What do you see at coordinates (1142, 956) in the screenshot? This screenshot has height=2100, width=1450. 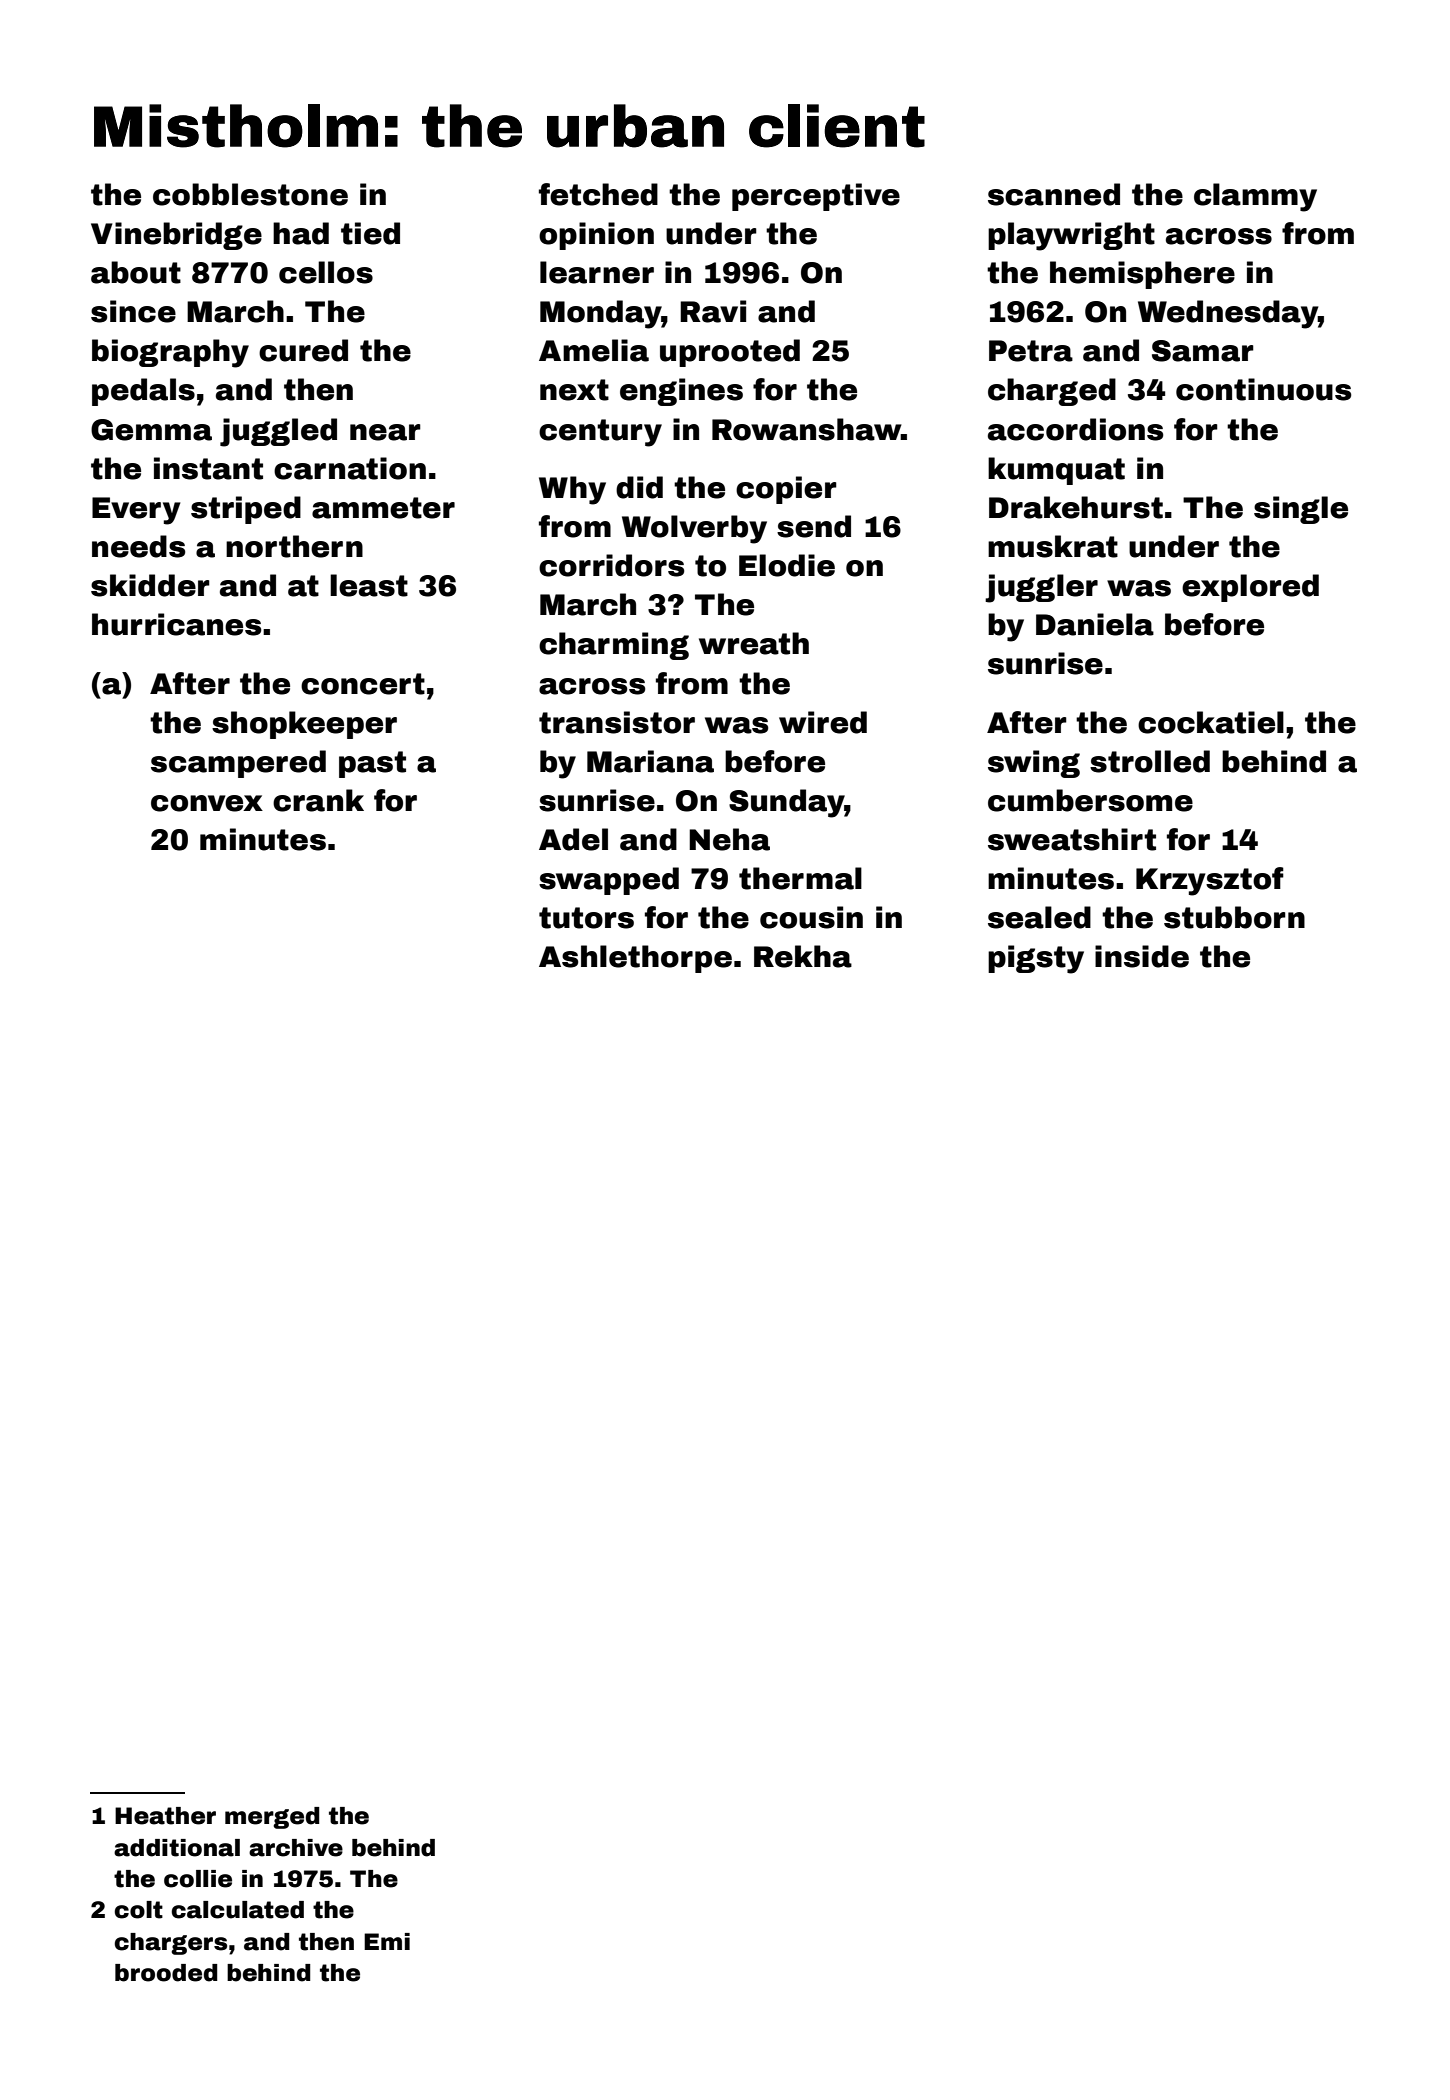 I see `inside` at bounding box center [1142, 956].
